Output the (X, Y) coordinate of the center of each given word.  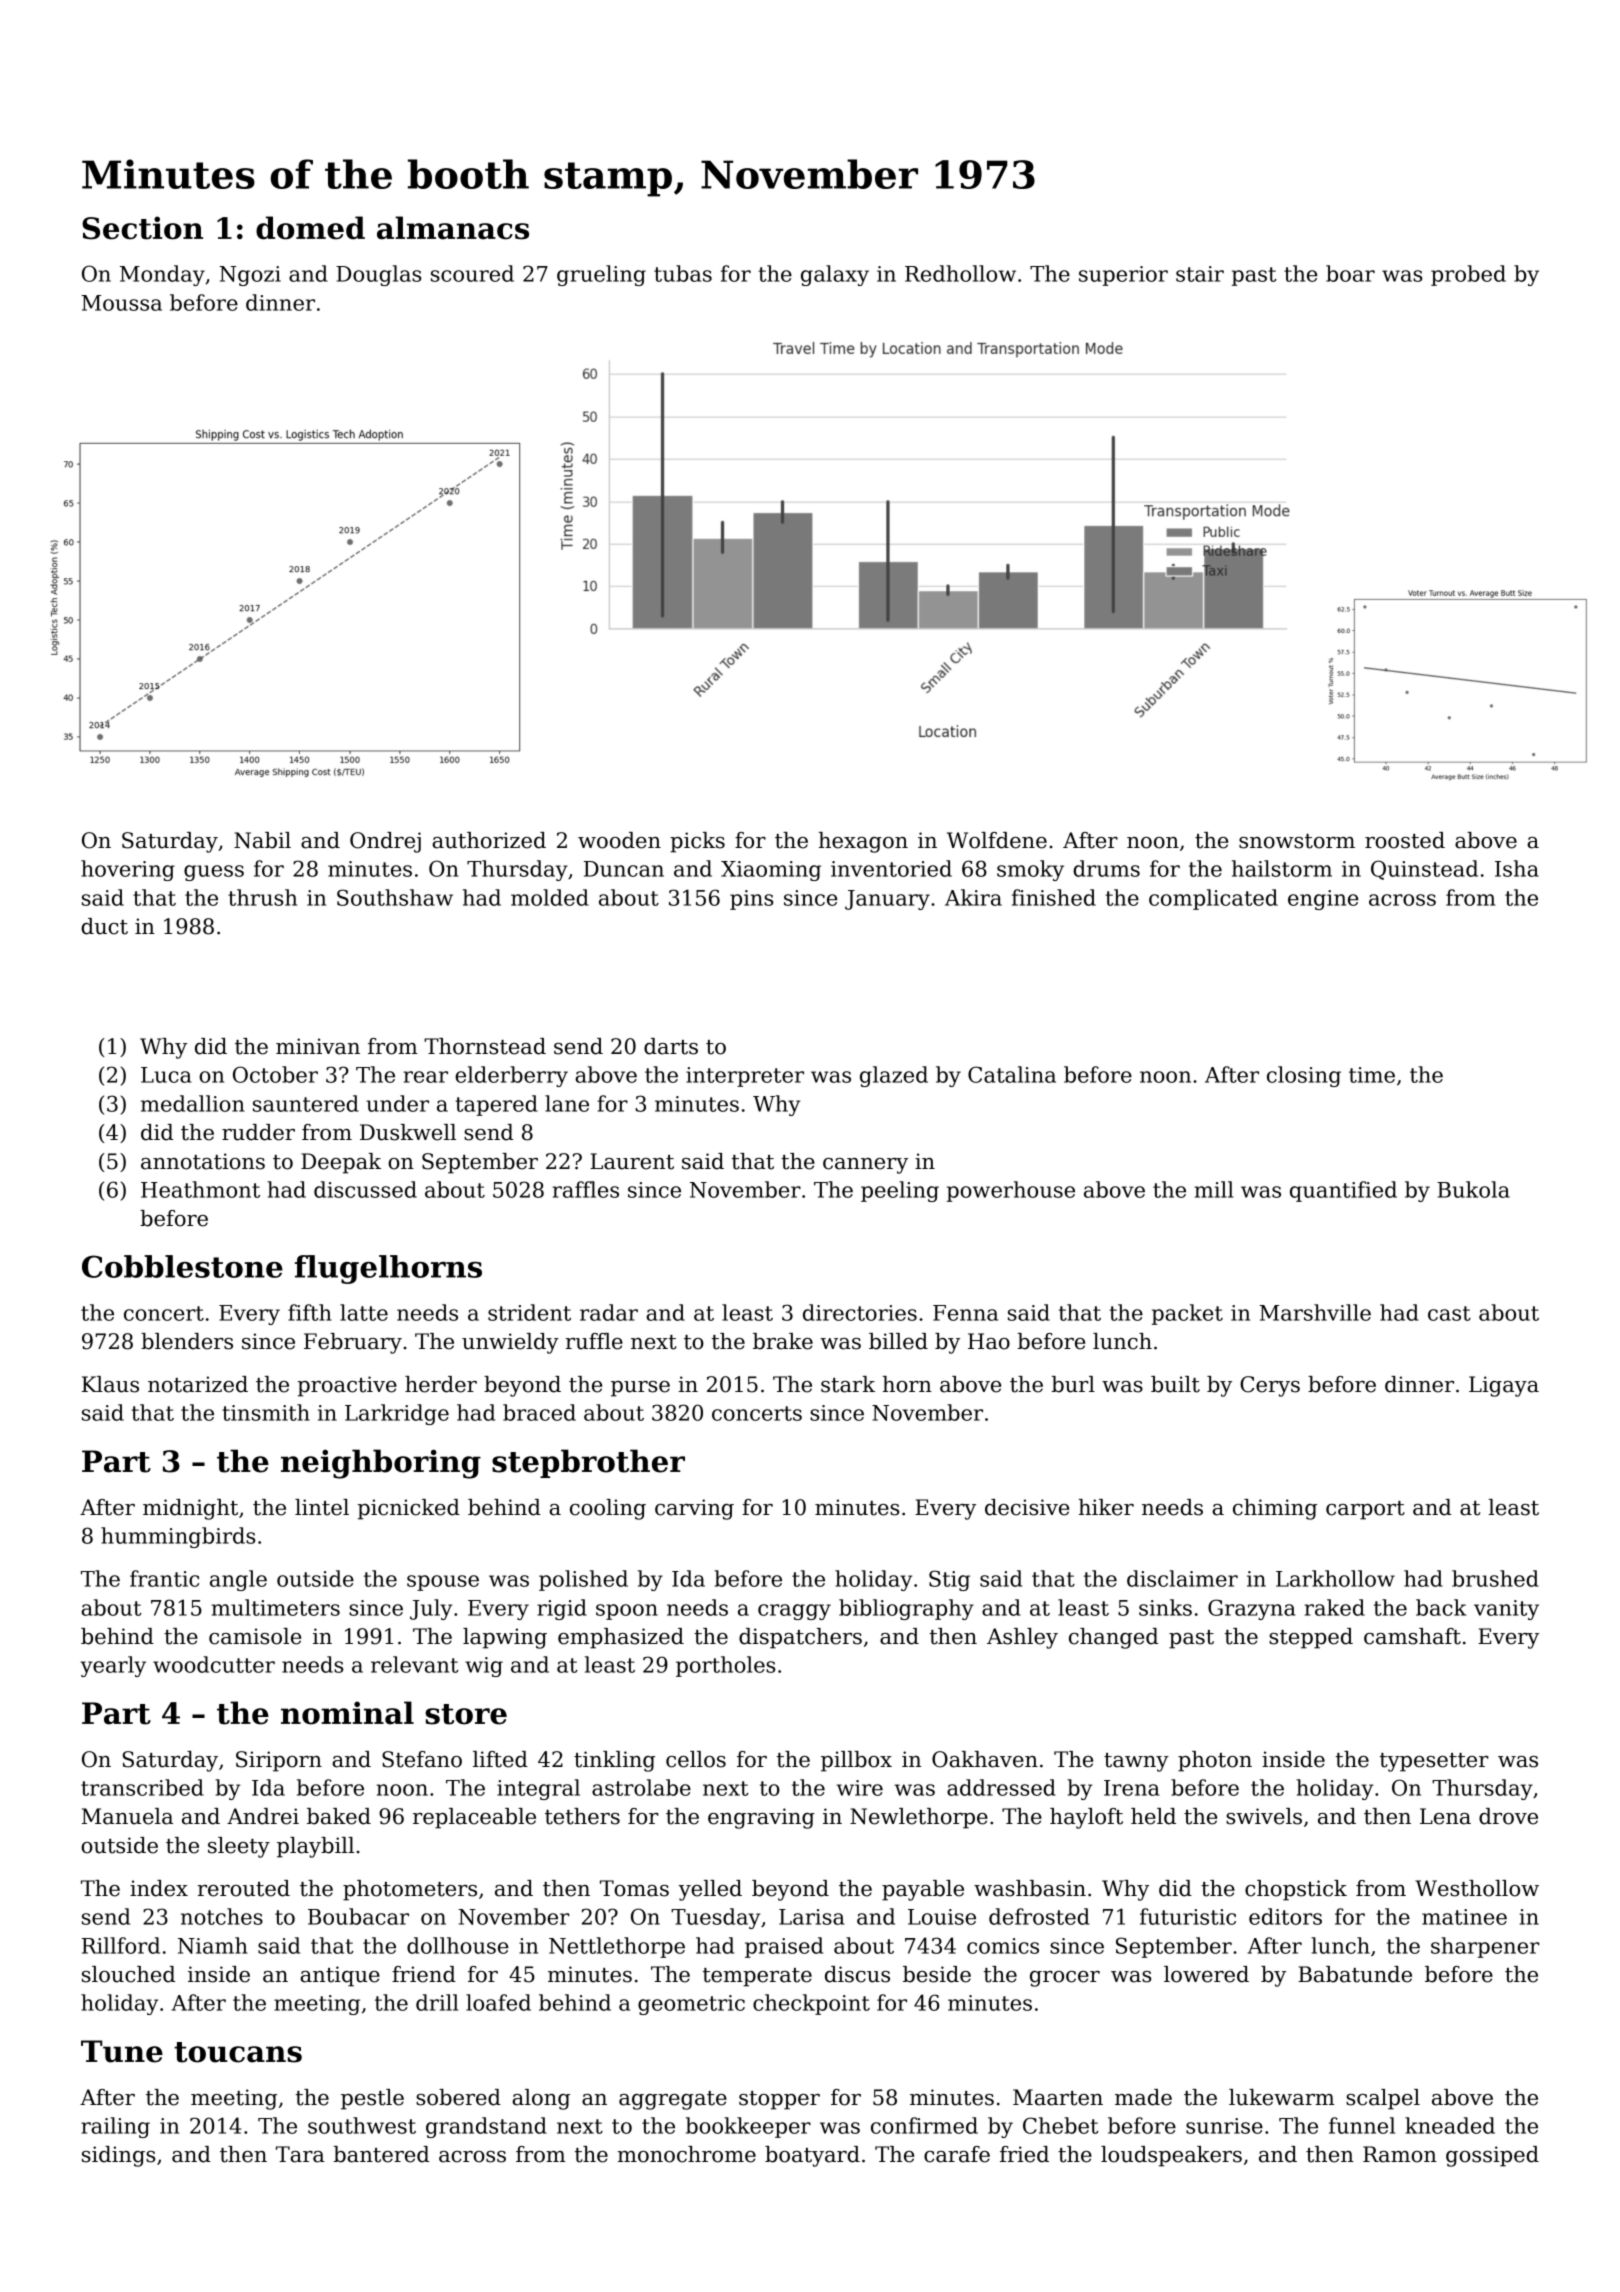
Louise (942, 1917)
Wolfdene (997, 840)
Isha (1517, 868)
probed (1468, 275)
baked (339, 1816)
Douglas (378, 275)
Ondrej (385, 842)
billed (898, 1341)
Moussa (121, 303)
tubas (683, 273)
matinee (1464, 1917)
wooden (619, 840)
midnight (190, 1509)
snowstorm (1297, 841)
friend (424, 1974)
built (1175, 1384)
